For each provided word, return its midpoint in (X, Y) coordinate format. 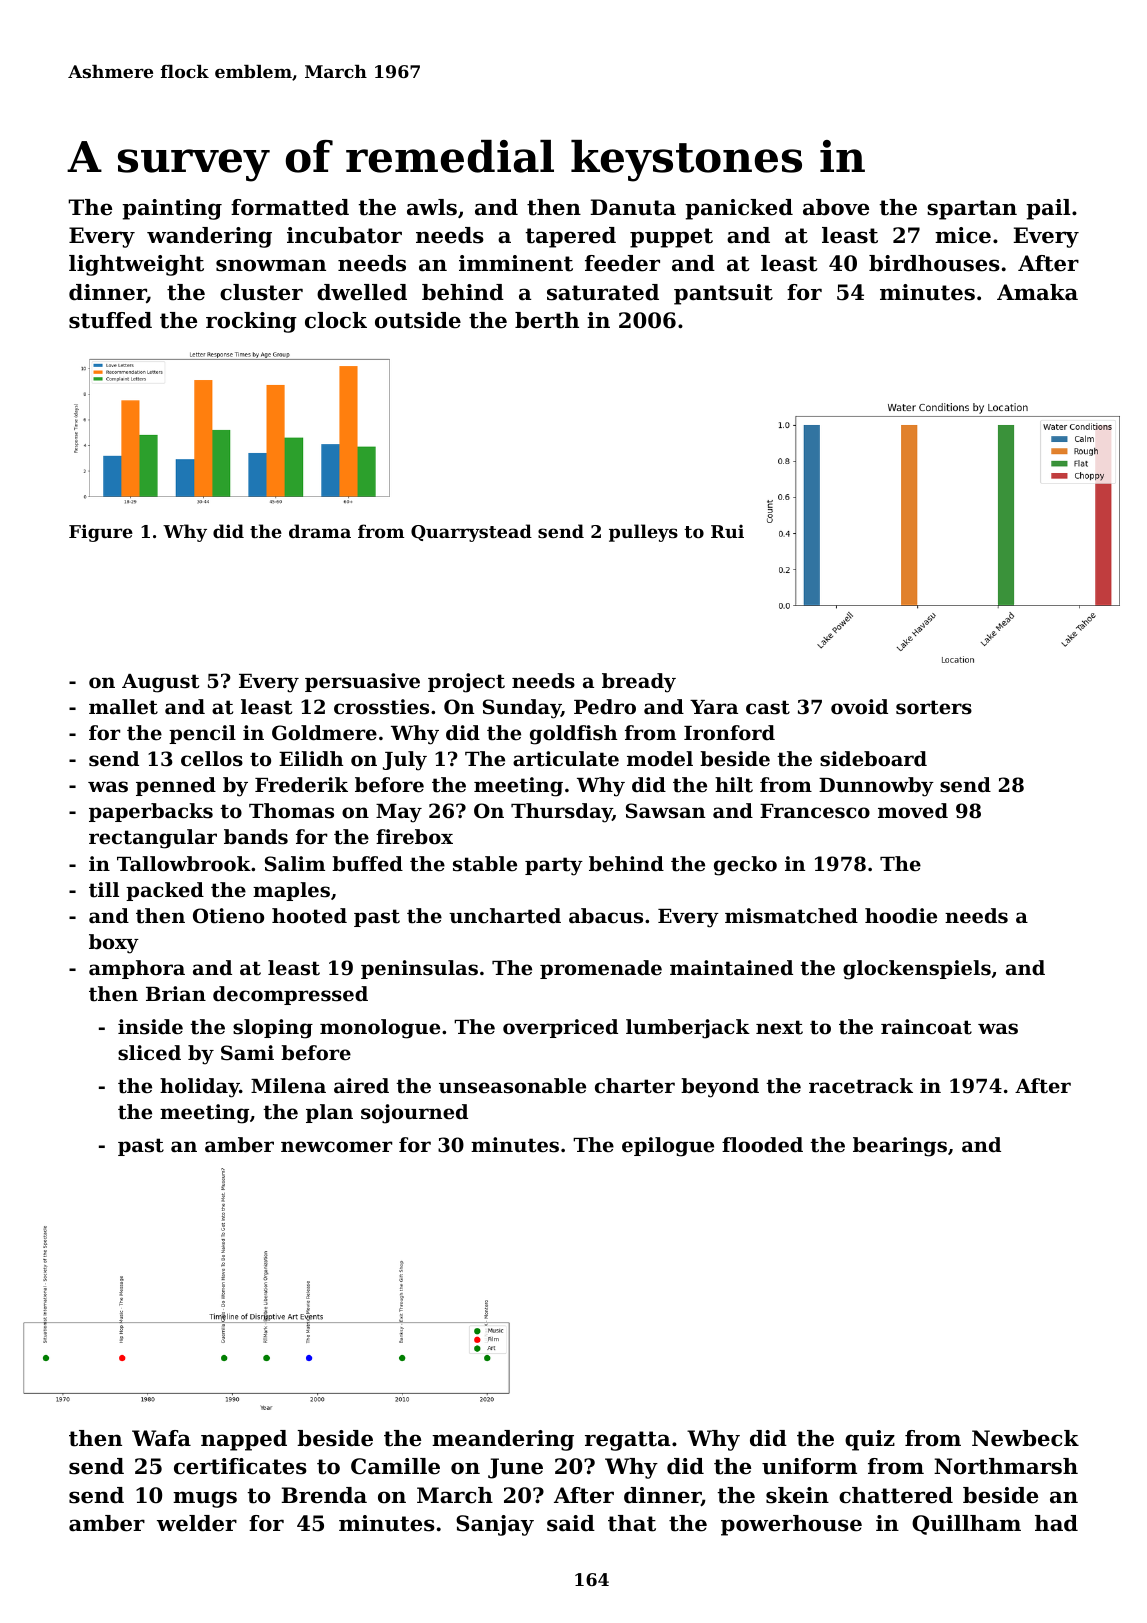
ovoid (859, 707)
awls (432, 207)
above (836, 207)
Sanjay (495, 1525)
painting (172, 209)
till (104, 890)
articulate (566, 759)
